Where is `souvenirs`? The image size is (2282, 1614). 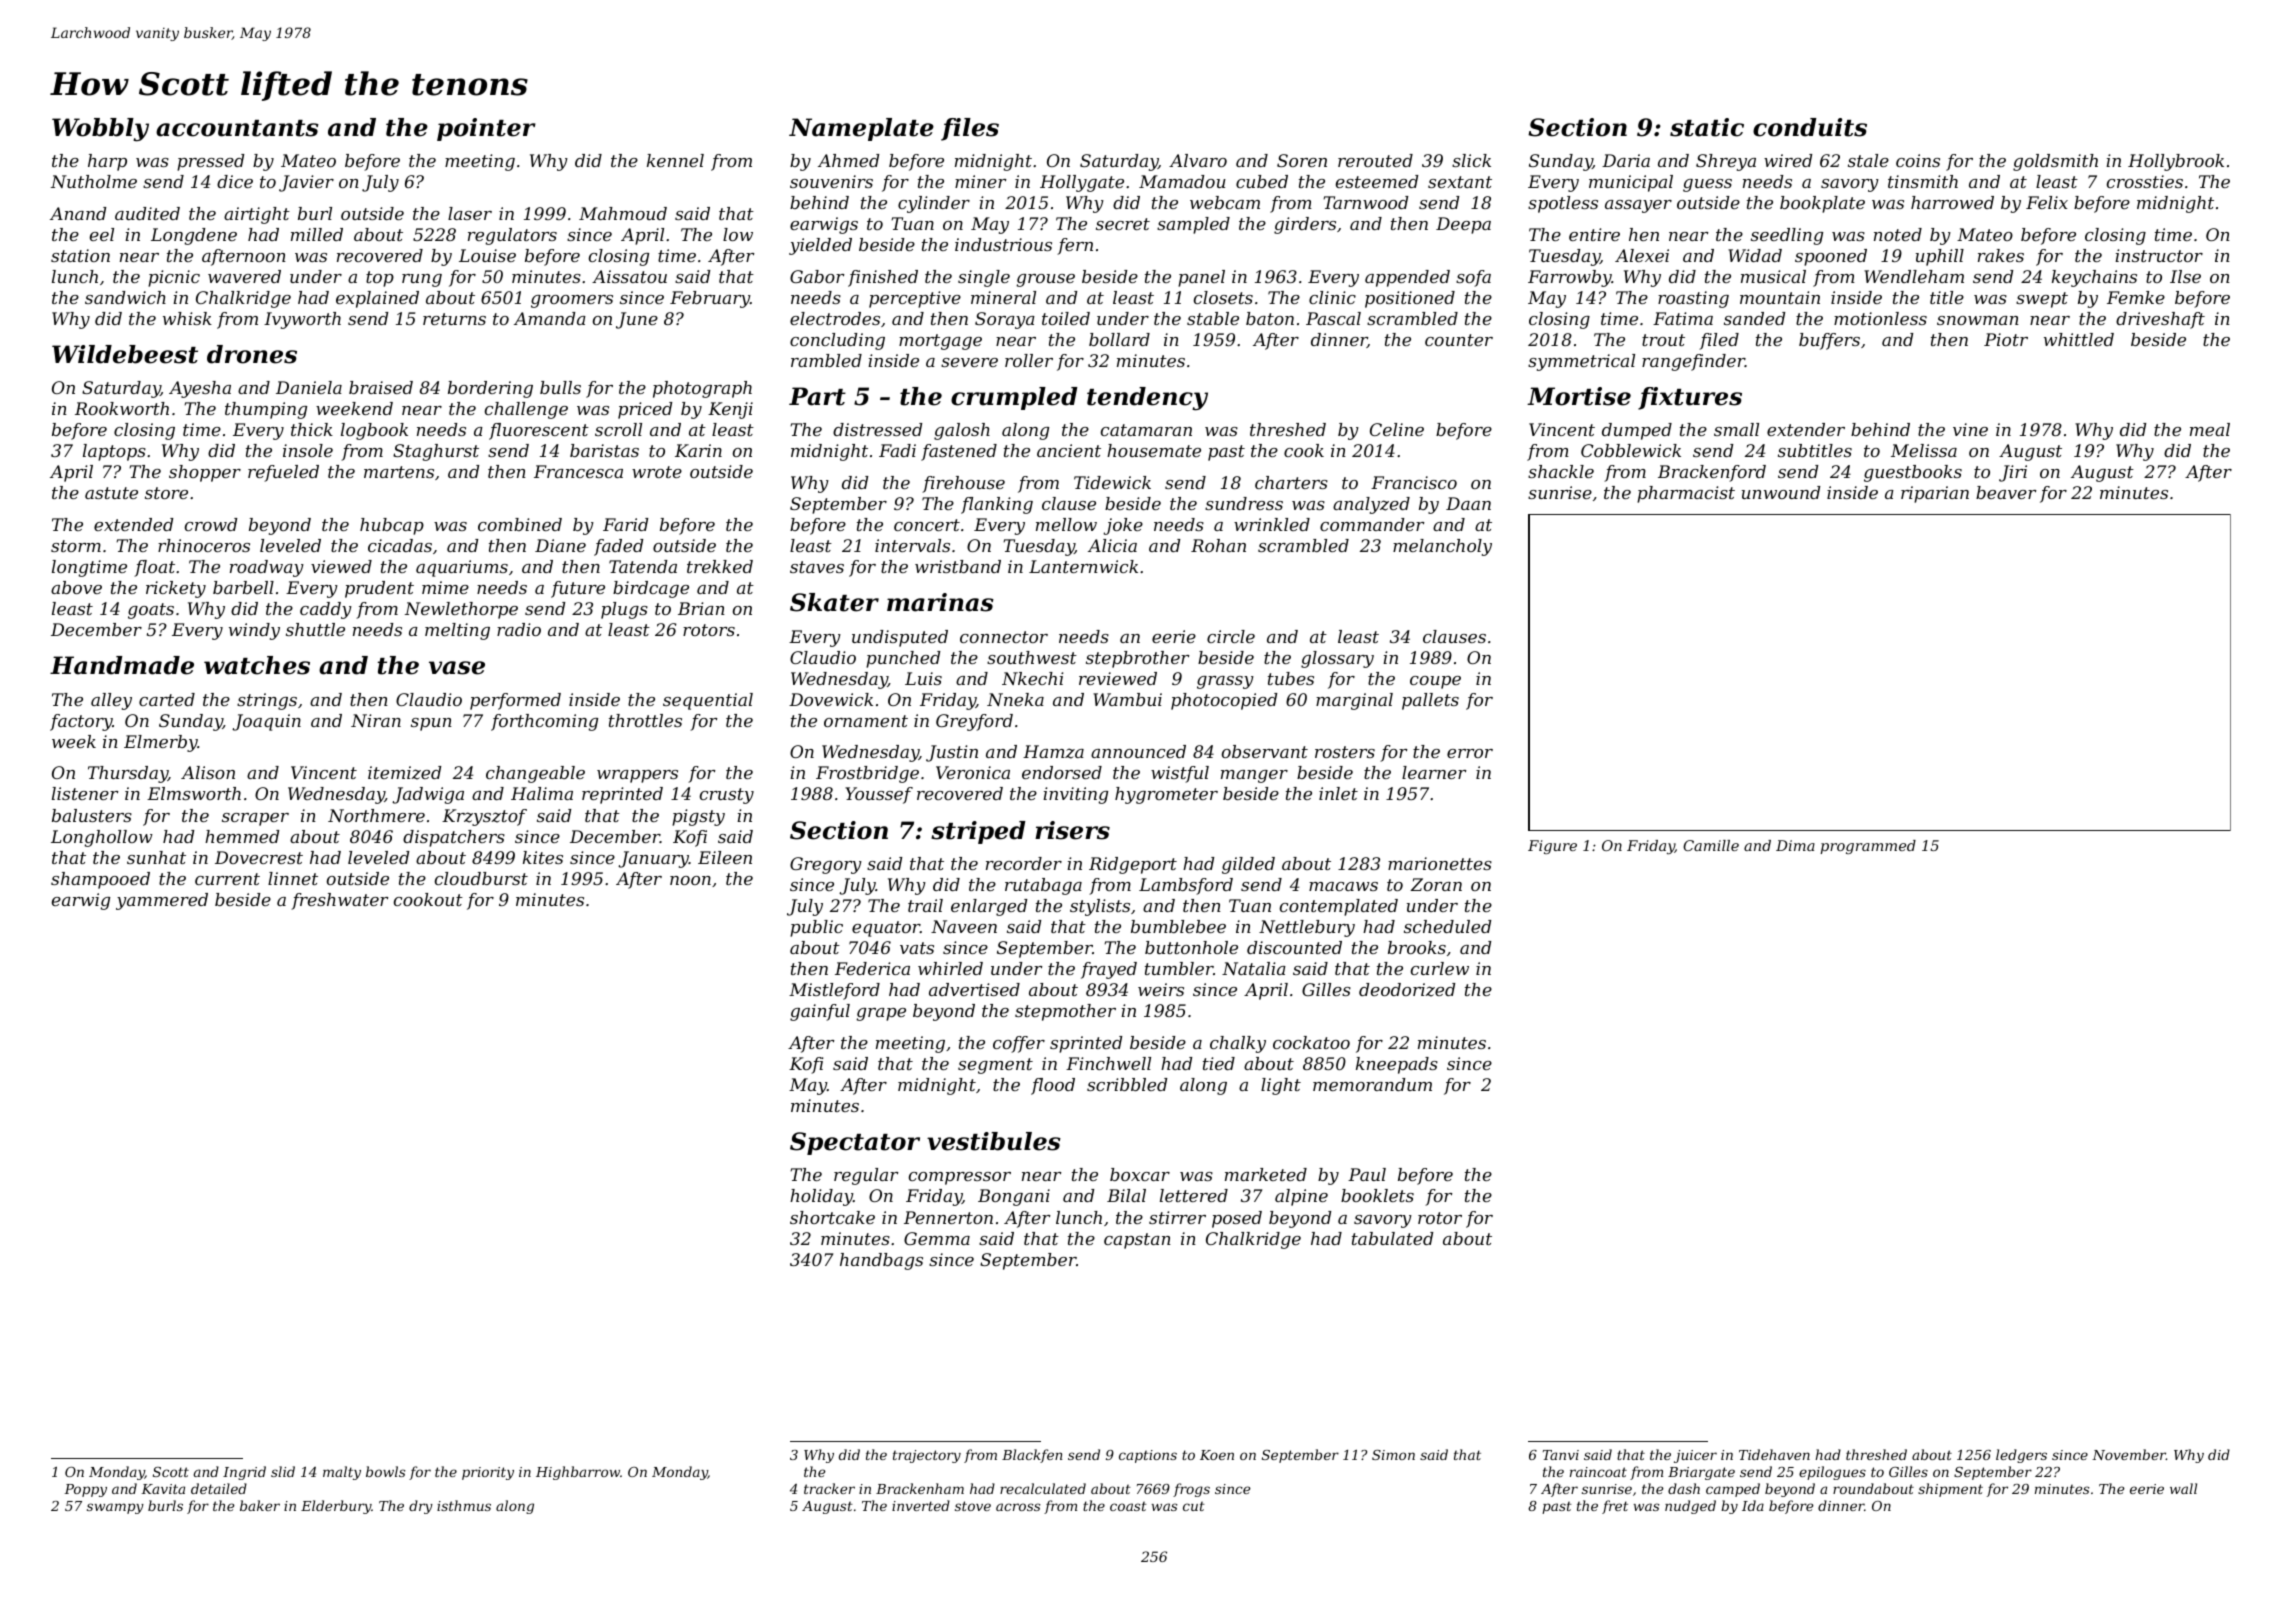
souvenirs is located at coordinates (831, 181).
